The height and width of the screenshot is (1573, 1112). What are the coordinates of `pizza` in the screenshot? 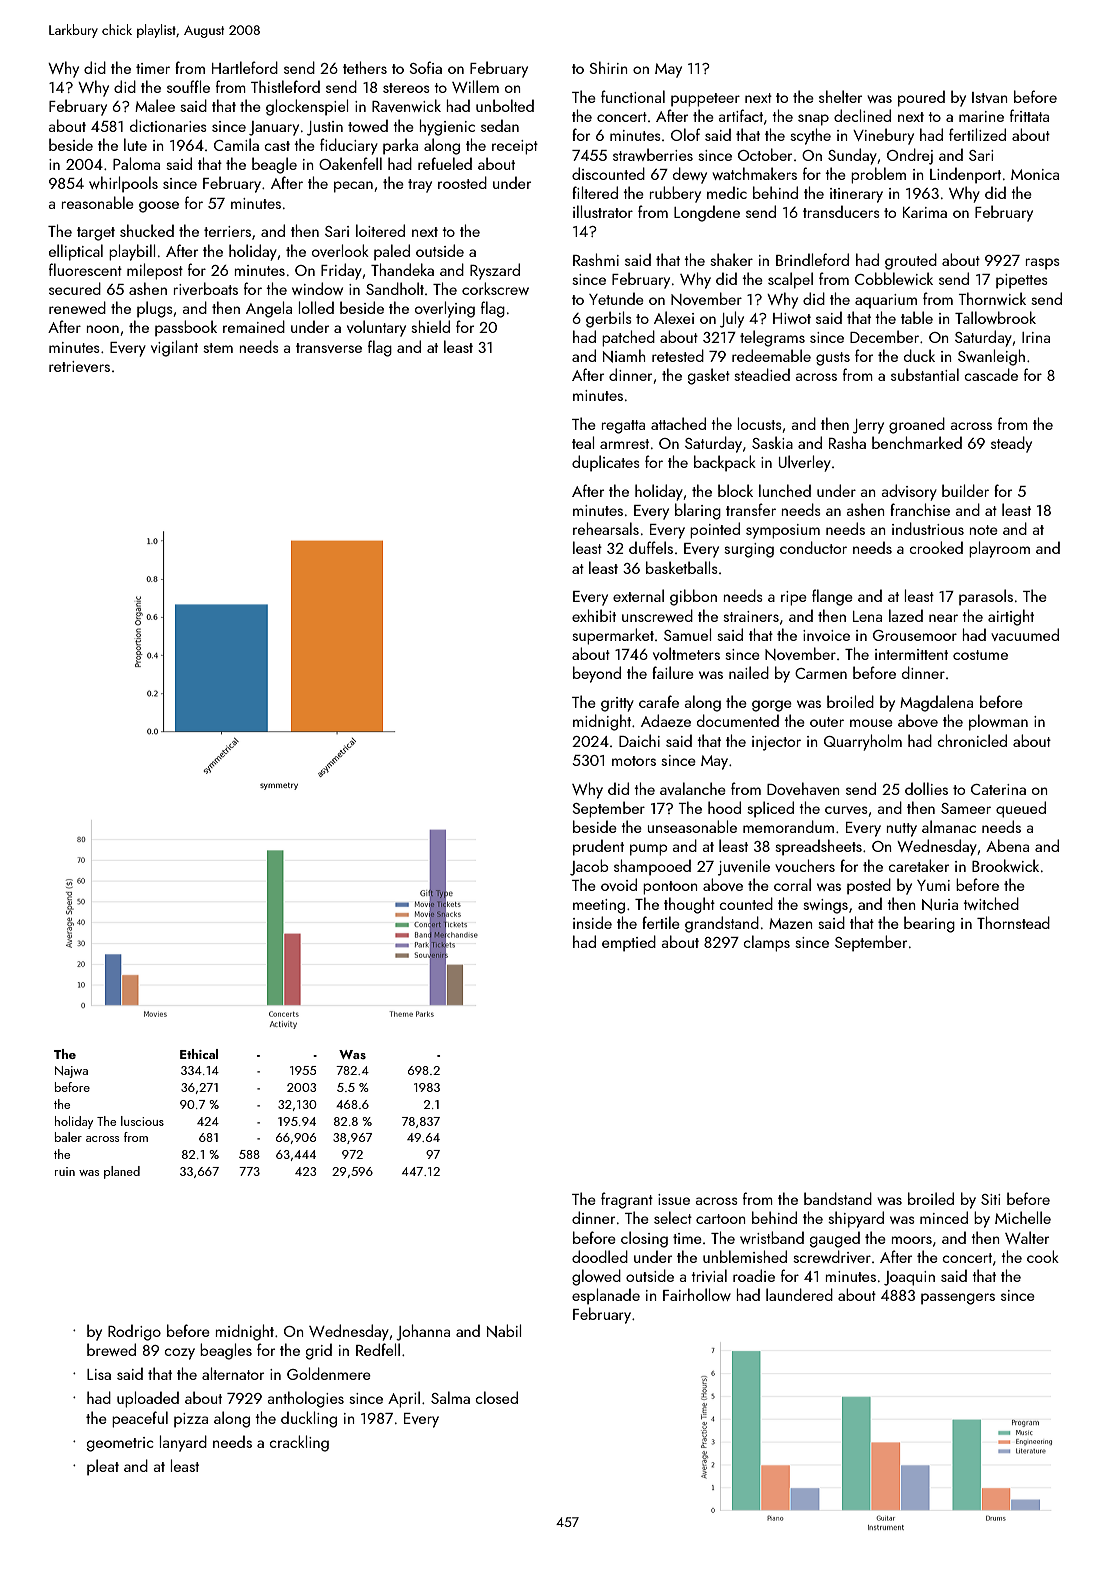 It's located at (191, 1420).
